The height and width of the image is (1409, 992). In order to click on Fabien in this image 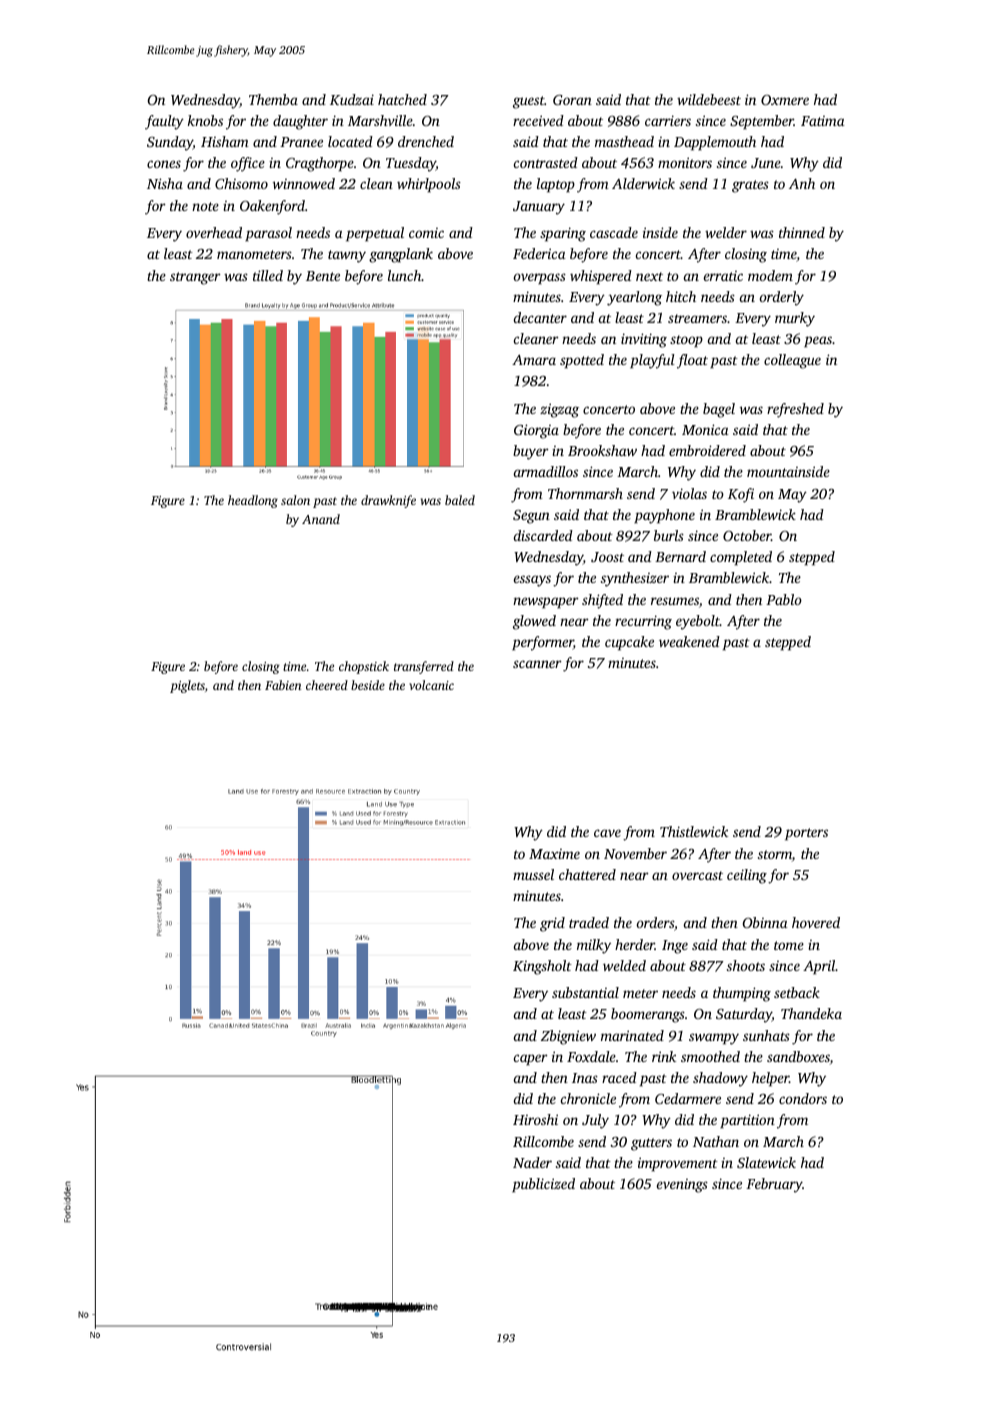, I will do `click(283, 685)`.
